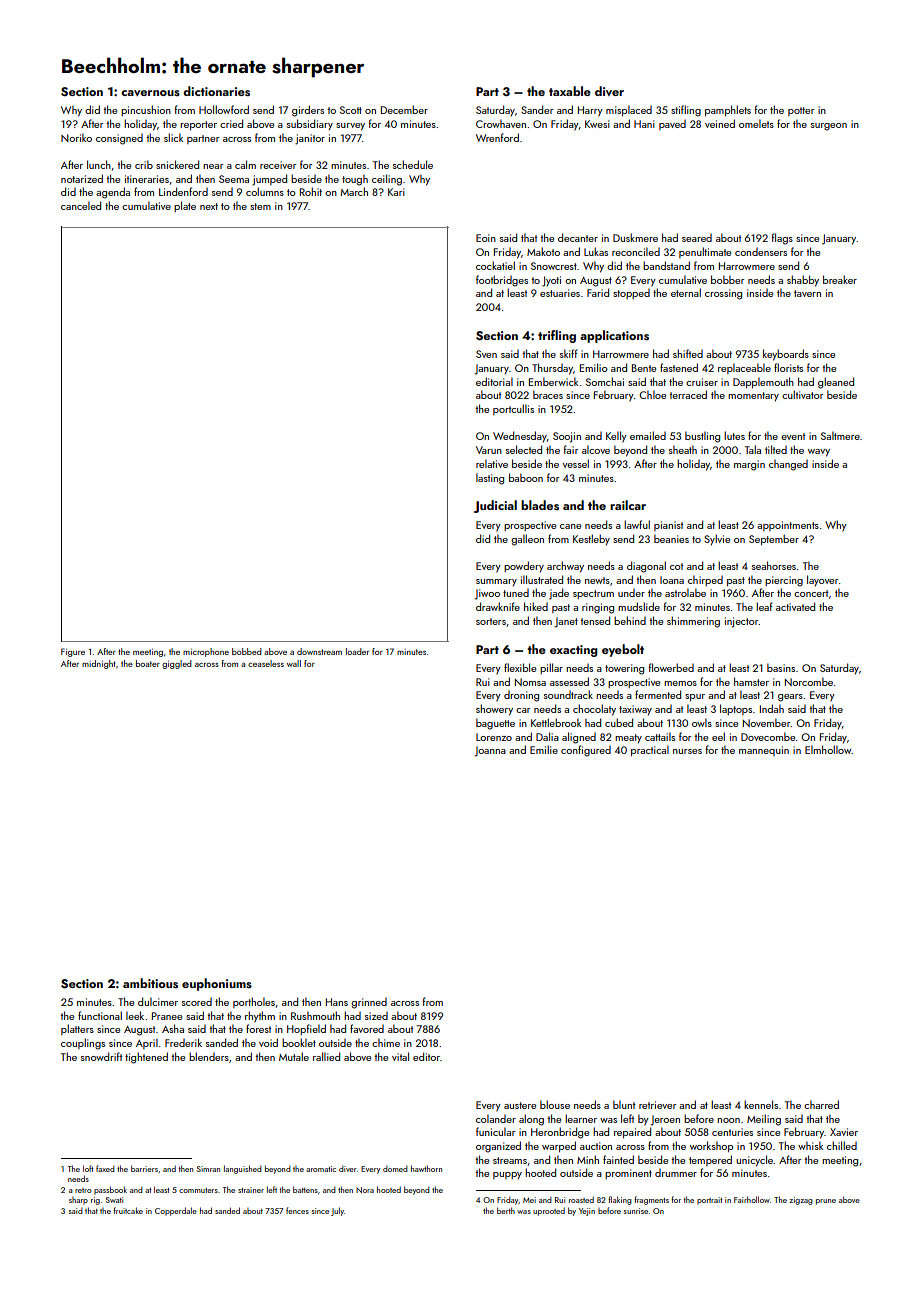 This screenshot has height=1308, width=924. I want to click on July, so click(337, 1211).
